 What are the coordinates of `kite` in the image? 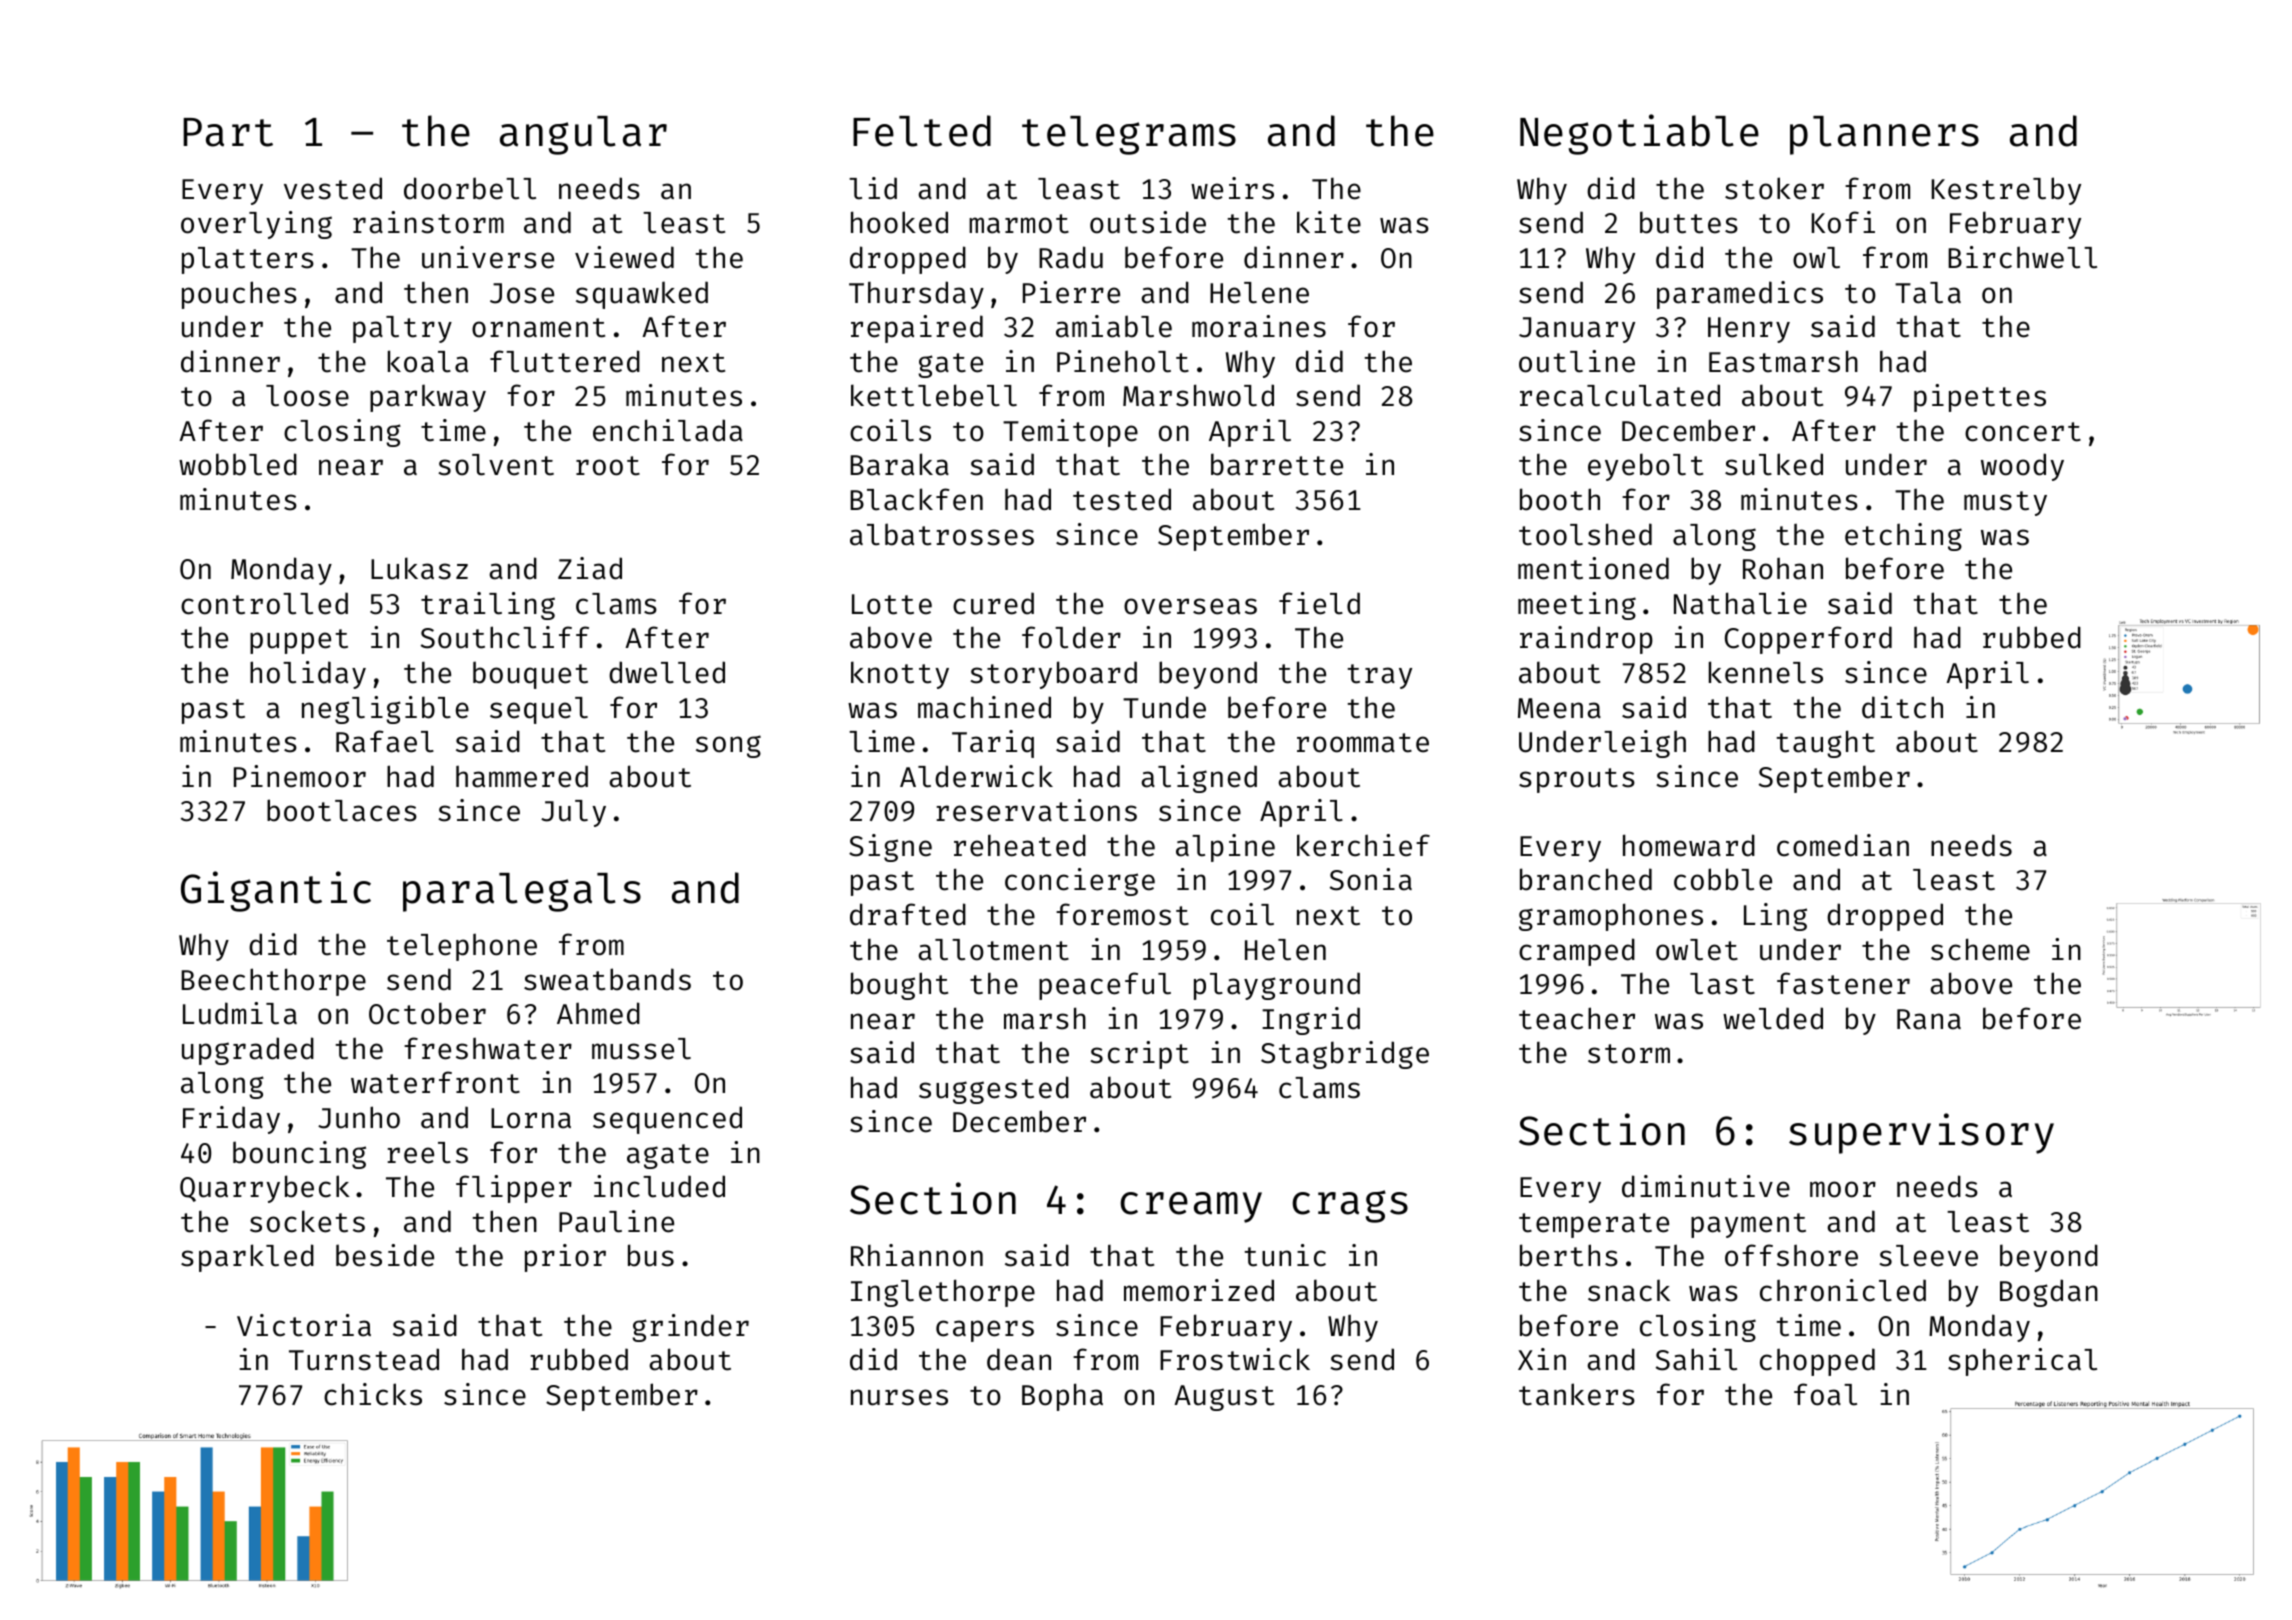 It's located at (1329, 222).
